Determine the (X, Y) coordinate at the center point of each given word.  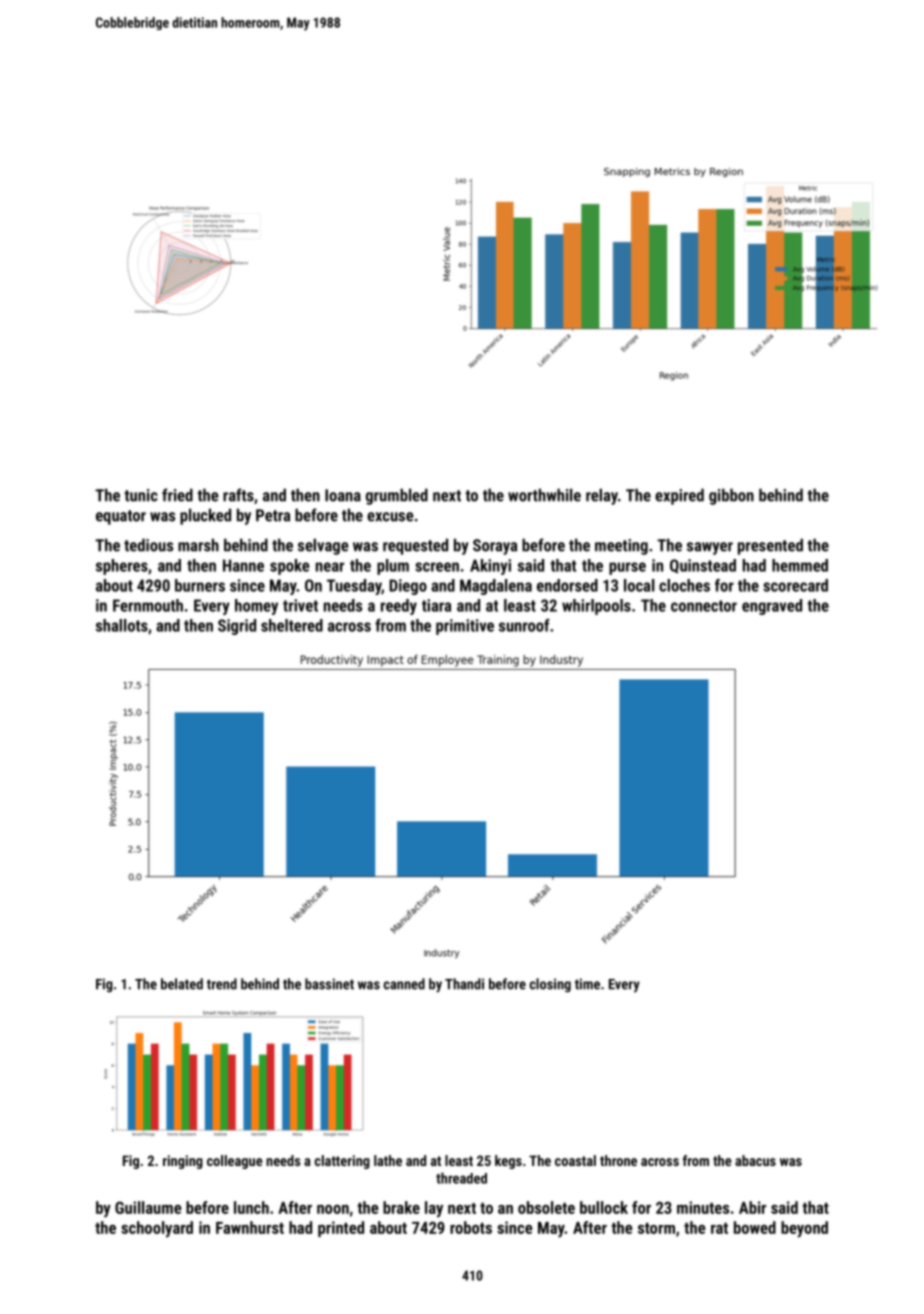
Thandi (464, 984)
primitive (465, 627)
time (587, 984)
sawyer (710, 548)
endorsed (567, 585)
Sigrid (237, 627)
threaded (461, 1178)
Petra (273, 515)
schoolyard (157, 1229)
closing (550, 985)
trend (222, 984)
